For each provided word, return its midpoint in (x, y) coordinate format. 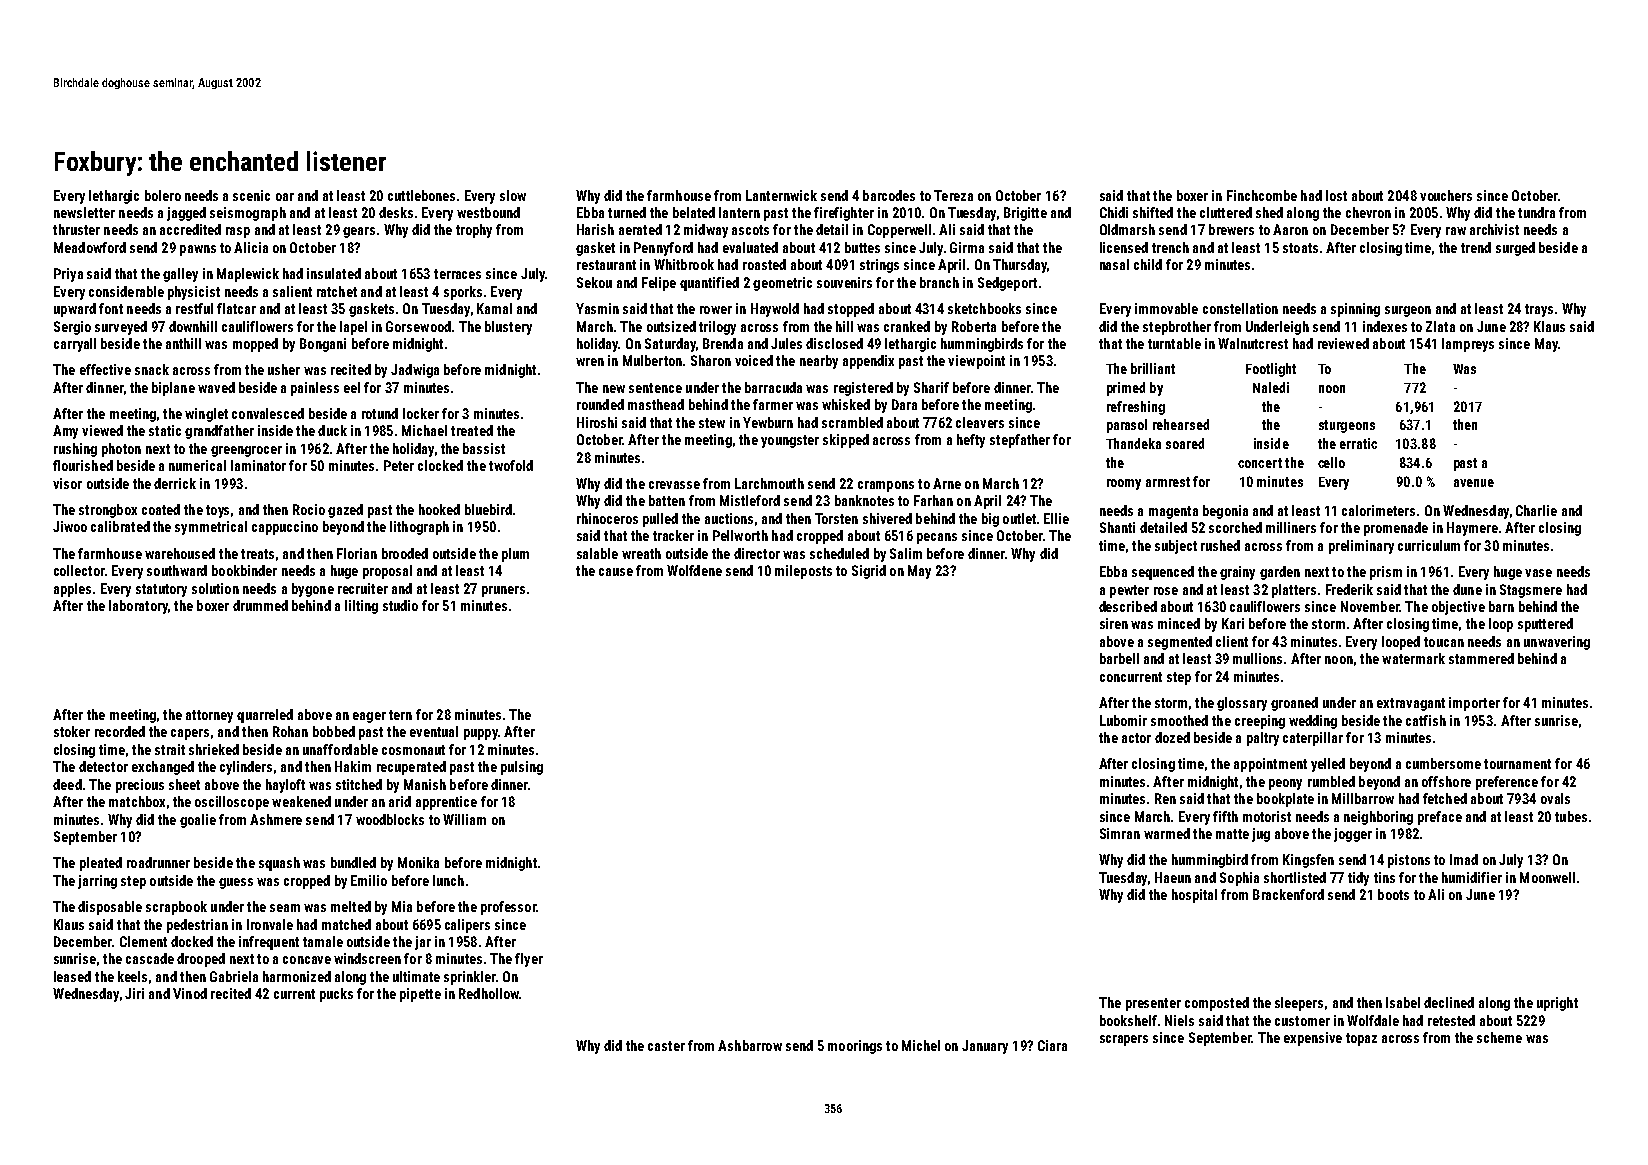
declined (1449, 1002)
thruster (76, 229)
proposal (387, 572)
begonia (1225, 512)
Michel (921, 1045)
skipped (846, 441)
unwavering (1557, 643)
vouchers (1446, 195)
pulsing (522, 768)
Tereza (953, 195)
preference (1507, 783)
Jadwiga (415, 371)
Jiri (134, 993)
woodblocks (390, 819)
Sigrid (869, 572)
